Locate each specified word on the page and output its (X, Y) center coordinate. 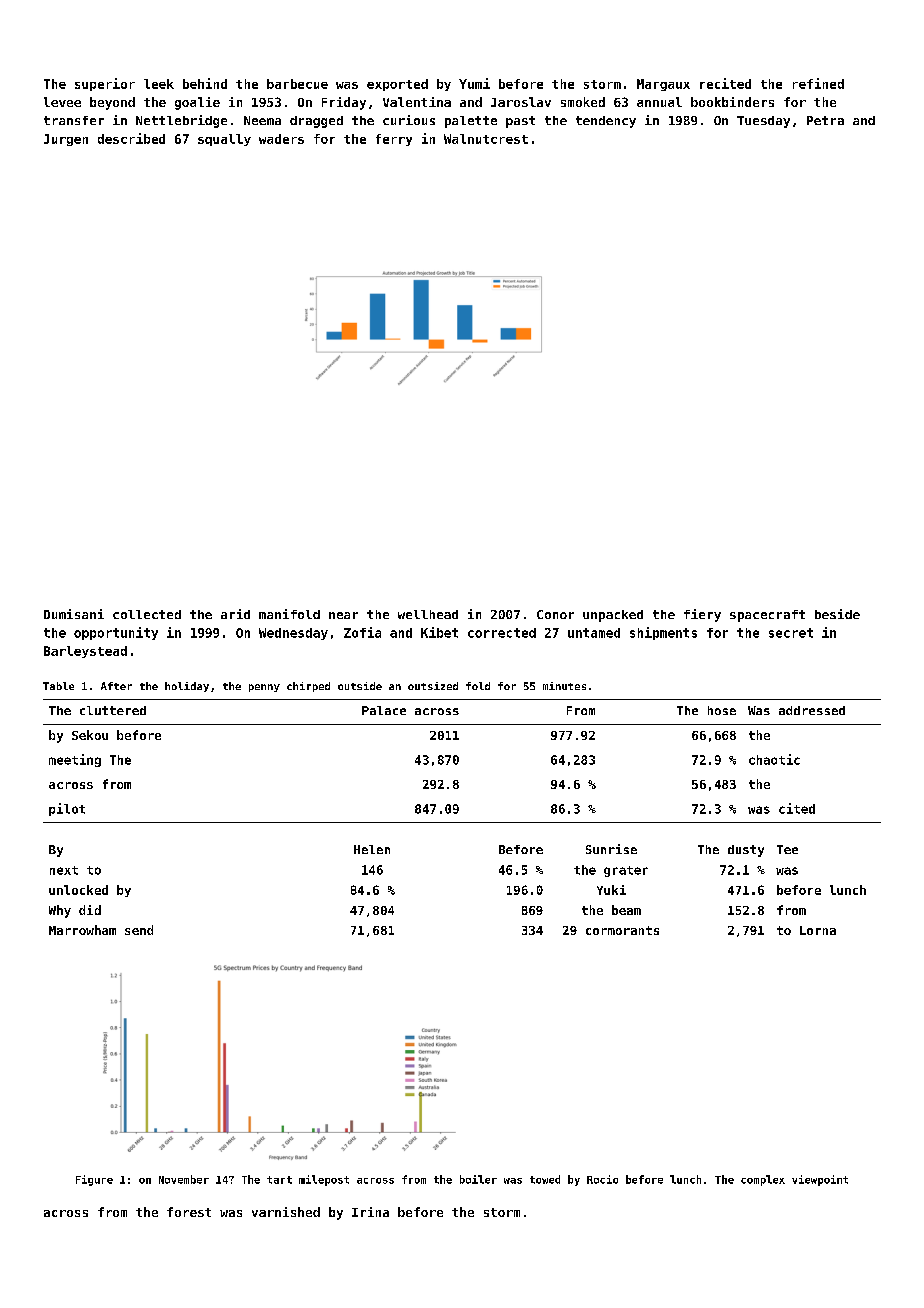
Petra (825, 120)
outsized (433, 686)
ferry (394, 140)
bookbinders (732, 102)
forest (189, 1212)
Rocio (602, 1179)
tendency (606, 122)
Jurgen (66, 140)
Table (58, 686)
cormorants (622, 930)
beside (837, 614)
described (131, 138)
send (139, 930)
